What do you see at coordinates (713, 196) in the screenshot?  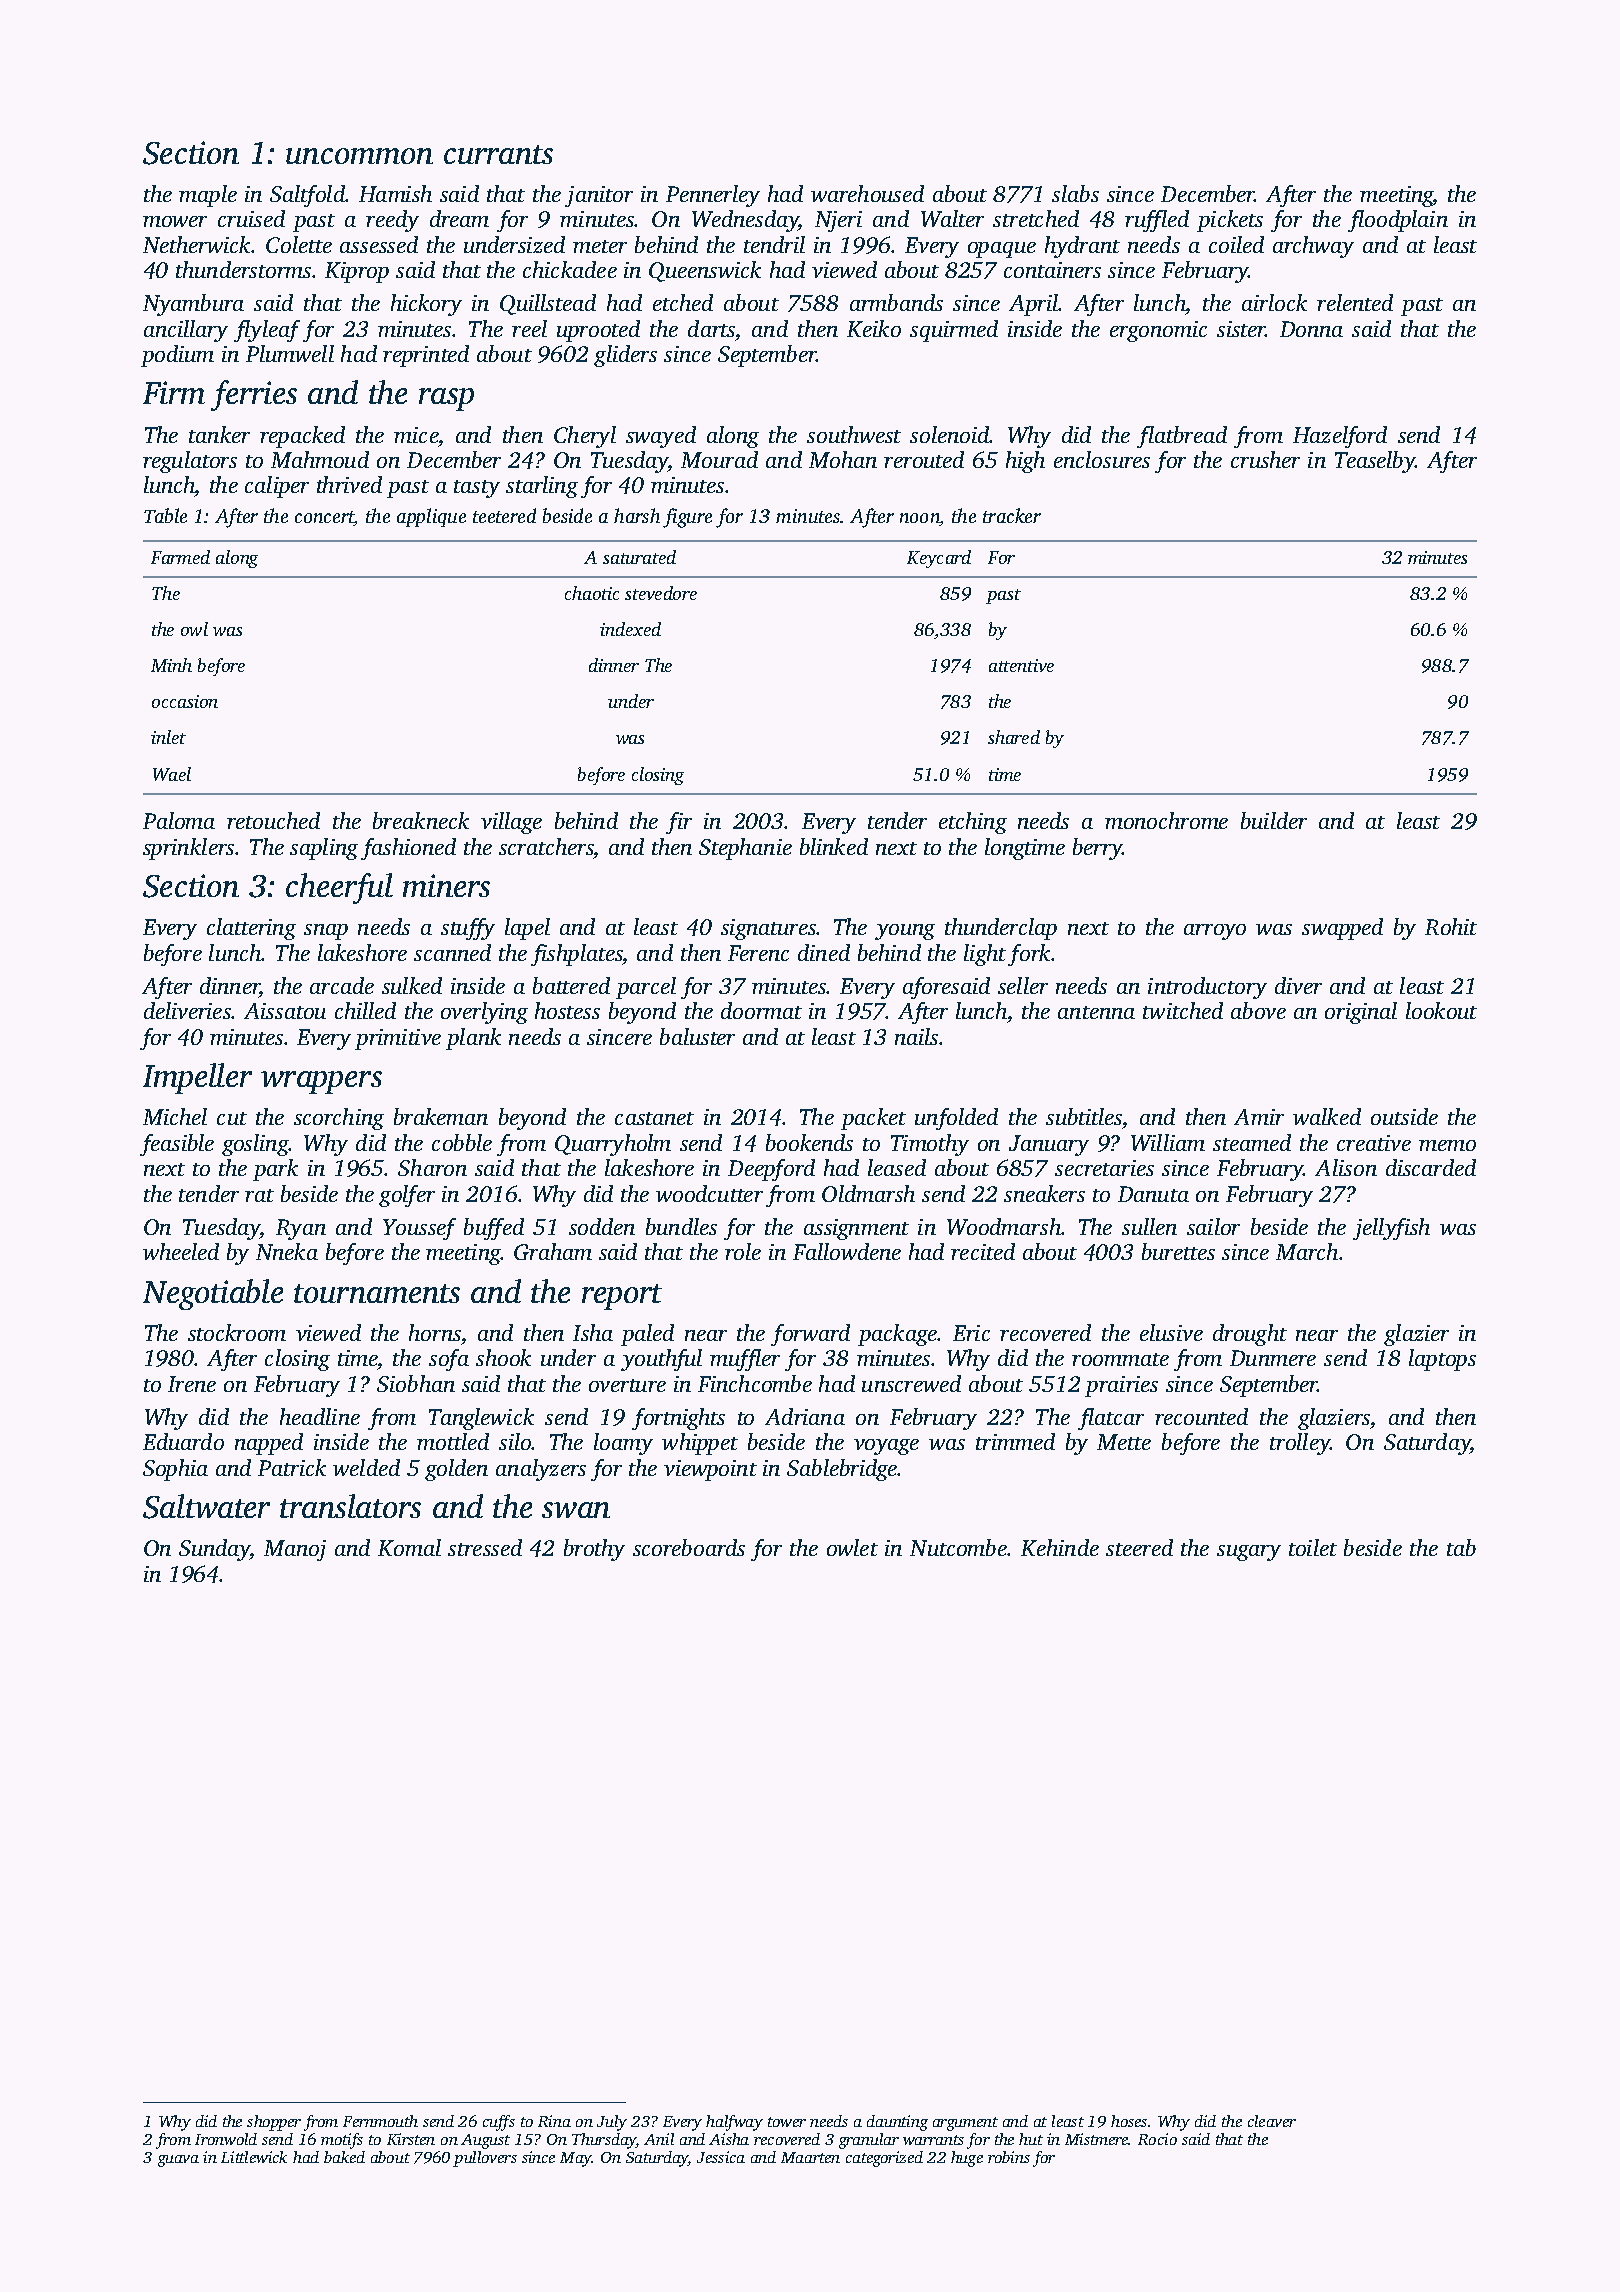 I see `Pennerley` at bounding box center [713, 196].
